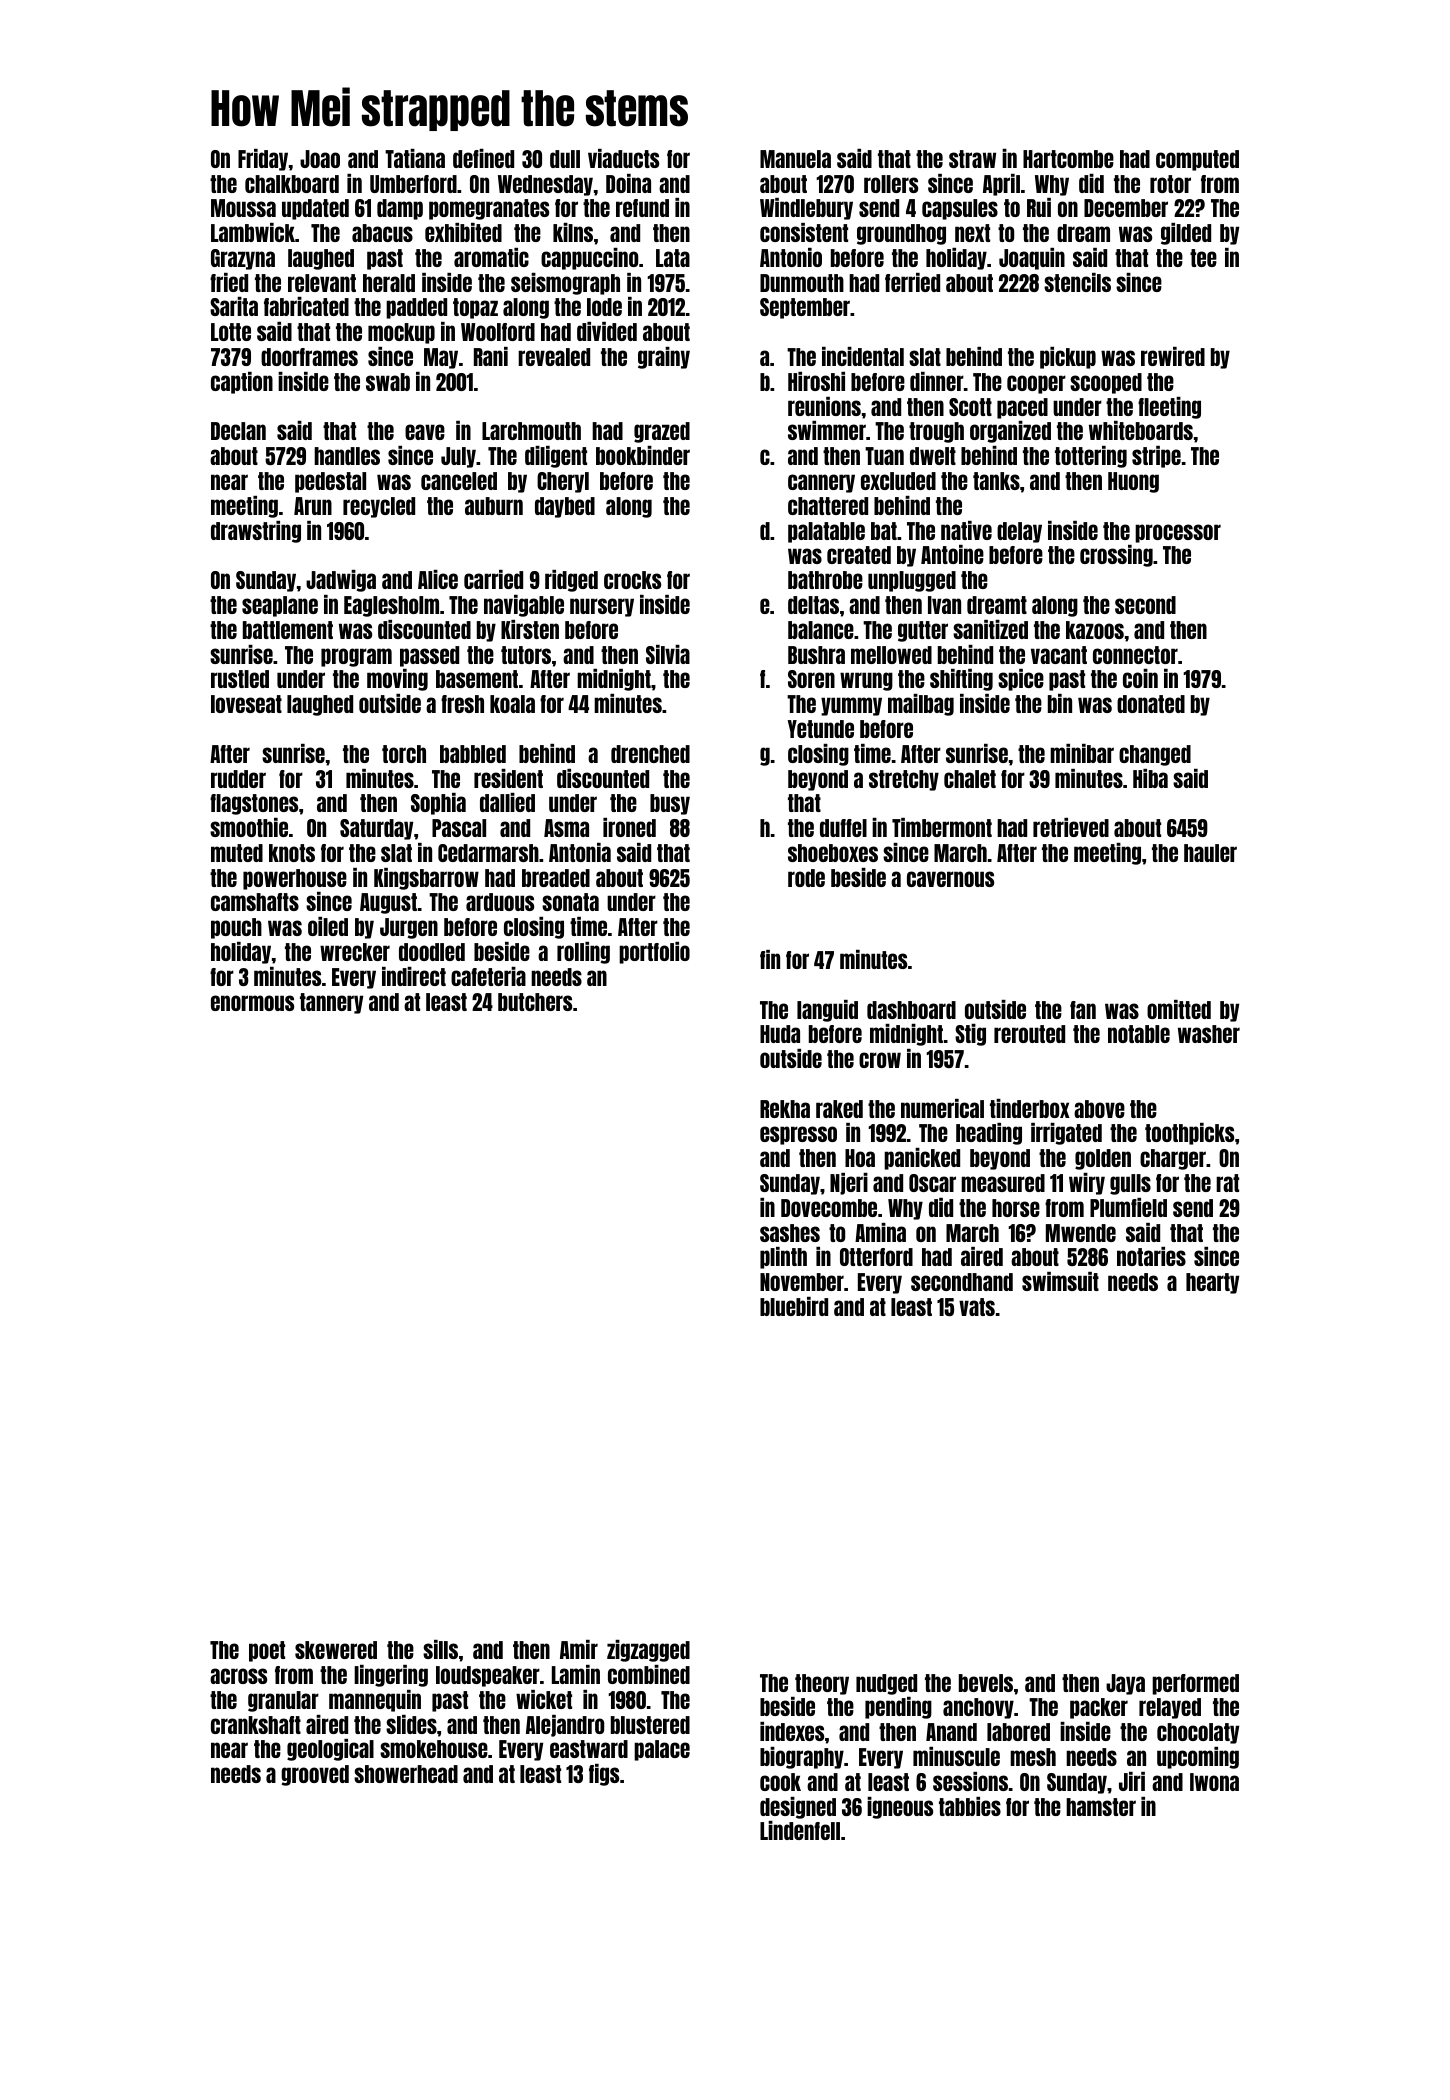  Describe the element at coordinates (839, 1109) in the screenshot. I see `raked` at that location.
